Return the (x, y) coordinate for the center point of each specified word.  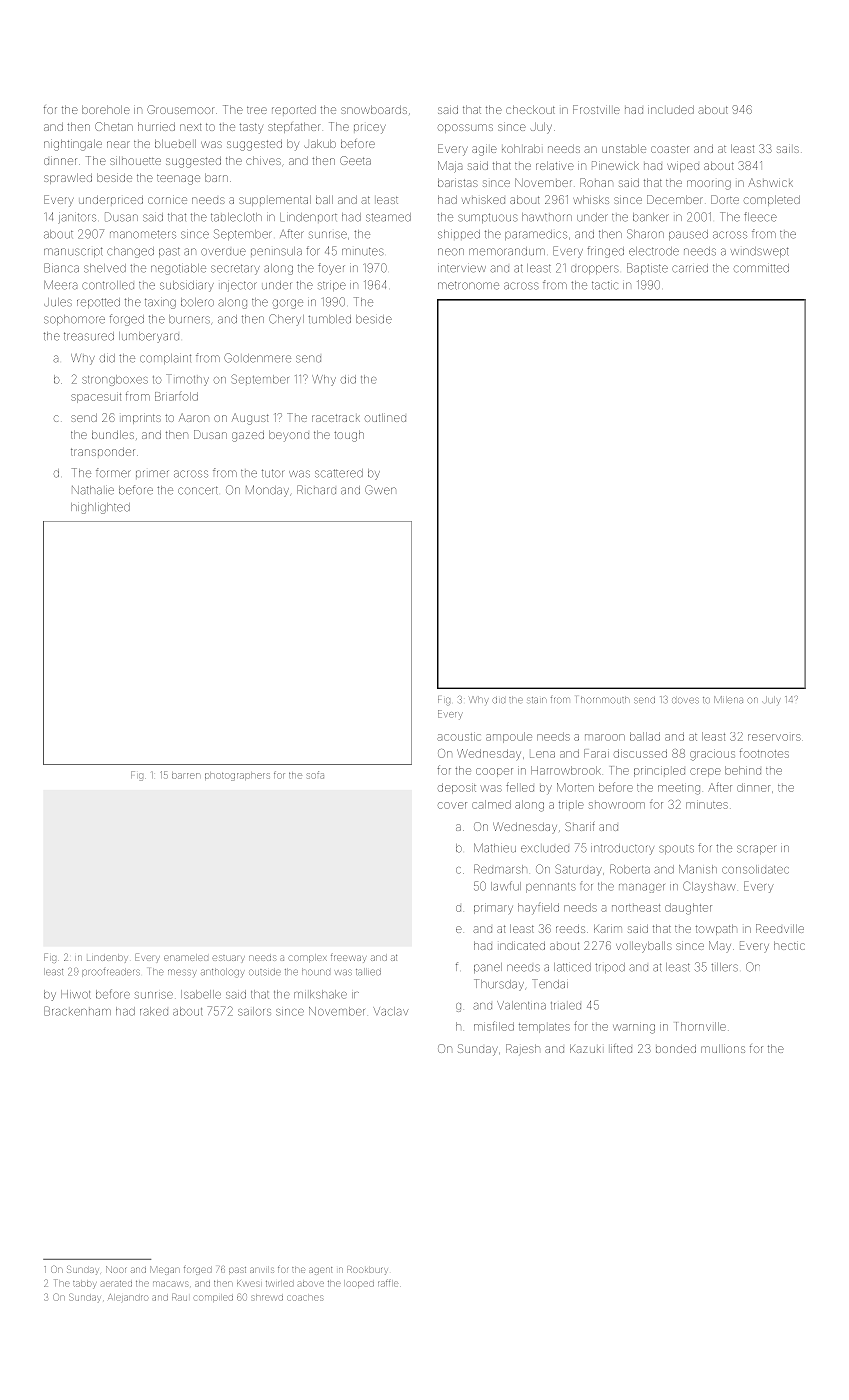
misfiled (494, 1026)
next (191, 127)
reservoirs (774, 737)
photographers (237, 777)
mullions (723, 1049)
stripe (332, 286)
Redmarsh (500, 869)
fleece (760, 217)
